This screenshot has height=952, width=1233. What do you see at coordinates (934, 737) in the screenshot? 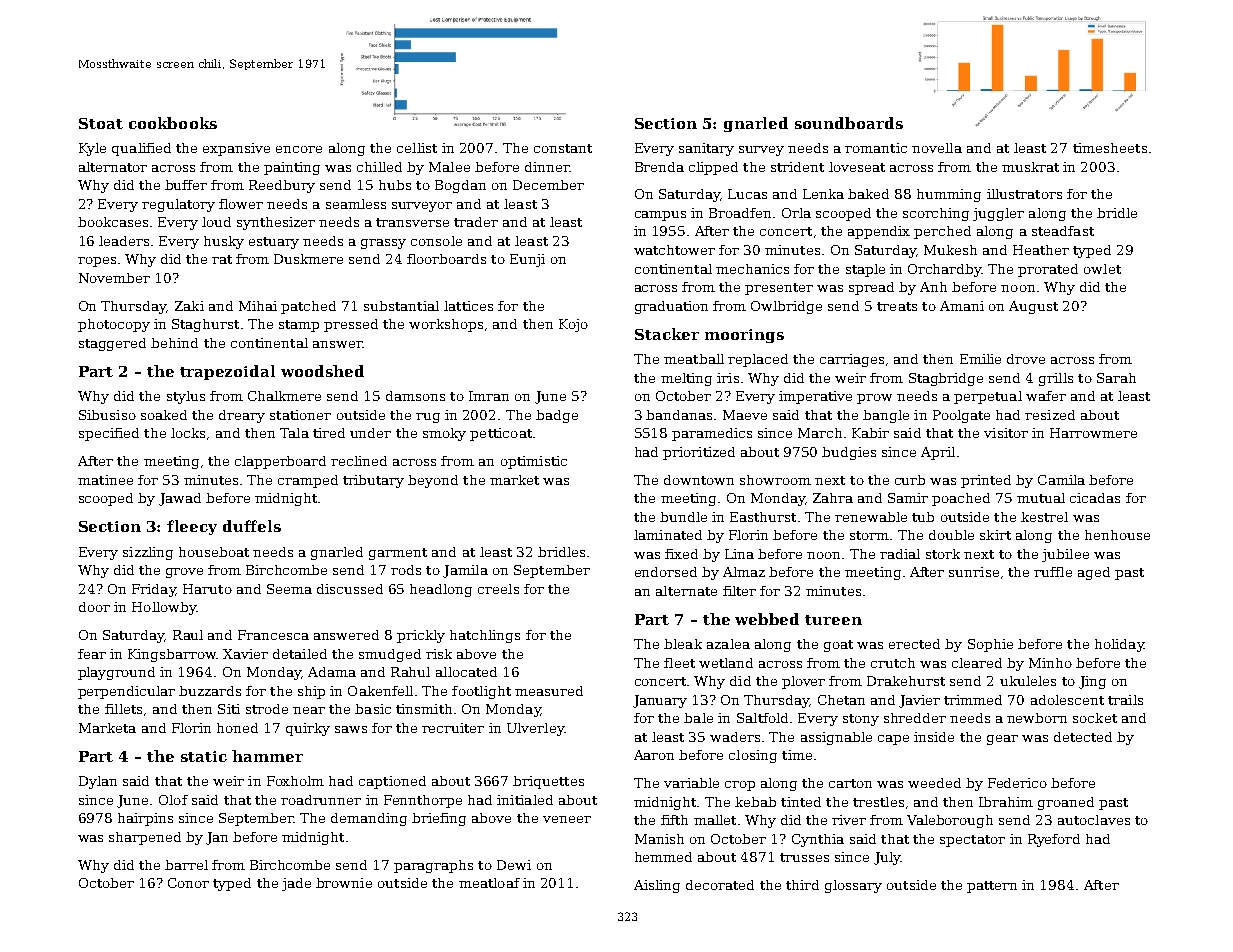
I see `inside` at bounding box center [934, 737].
